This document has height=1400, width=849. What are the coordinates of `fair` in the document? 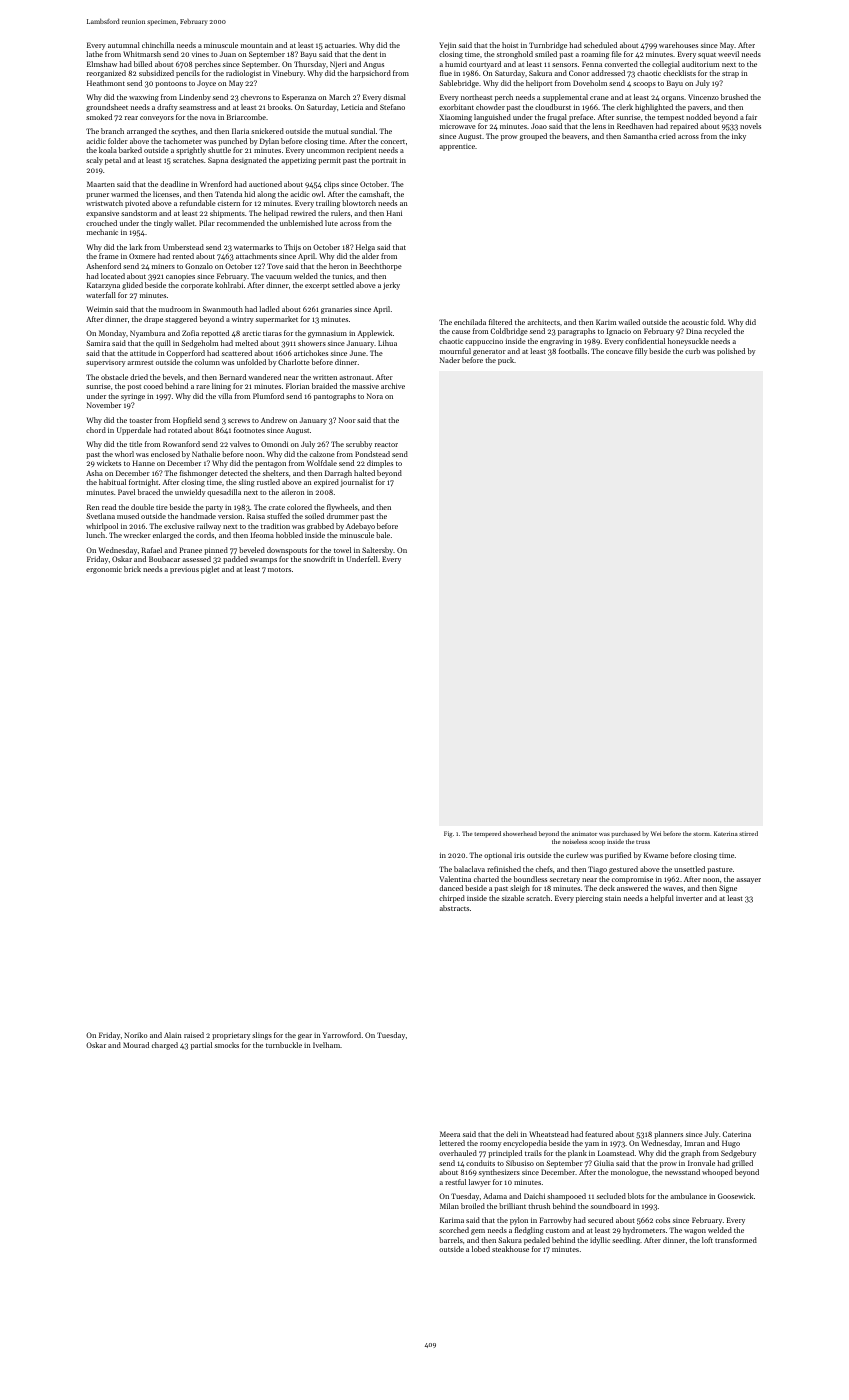 It's located at (751, 117).
